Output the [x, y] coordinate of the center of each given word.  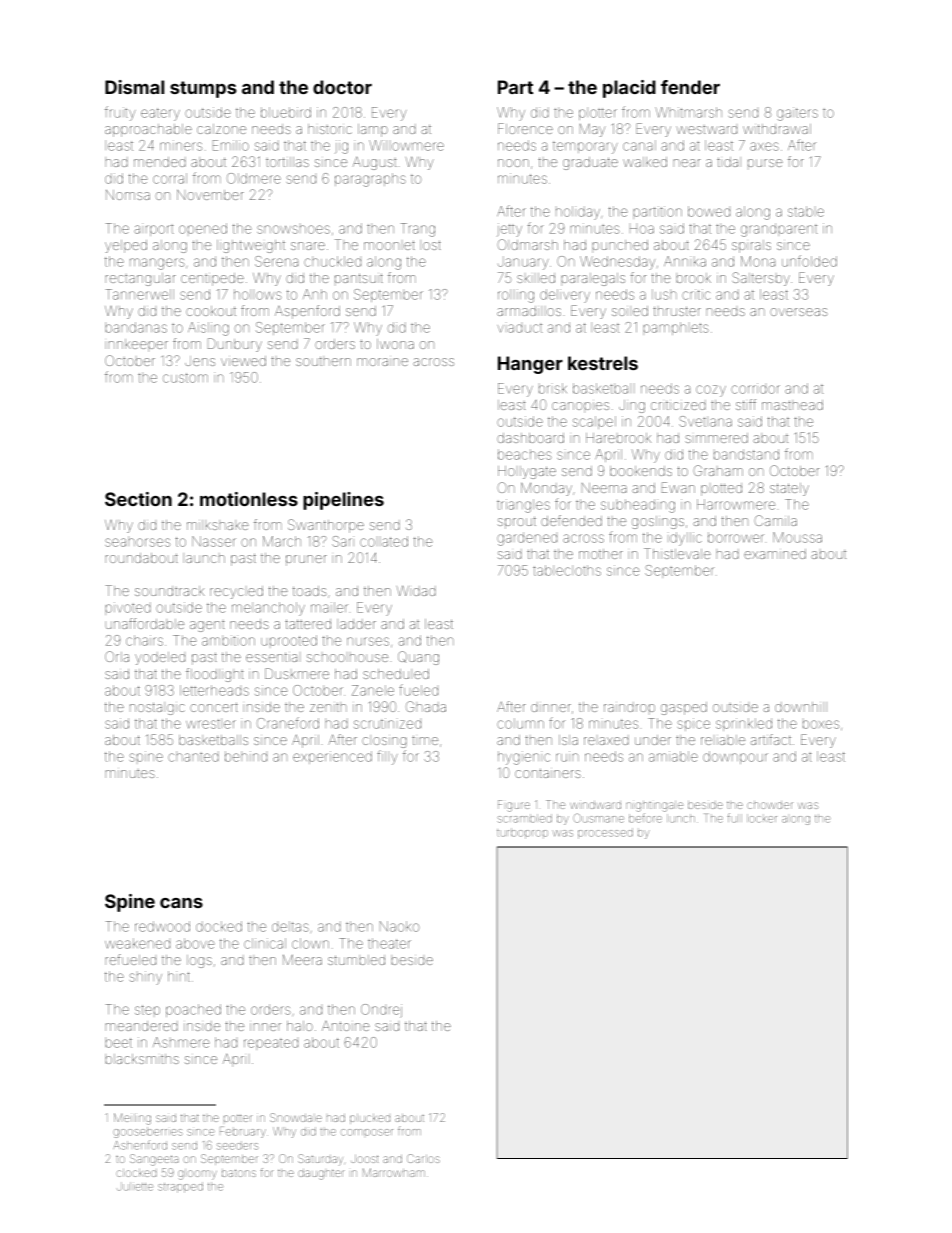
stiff [746, 404]
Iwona [395, 344]
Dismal [134, 87]
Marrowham [394, 1172]
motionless [249, 499]
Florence [525, 128]
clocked [136, 1173]
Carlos [423, 1158]
